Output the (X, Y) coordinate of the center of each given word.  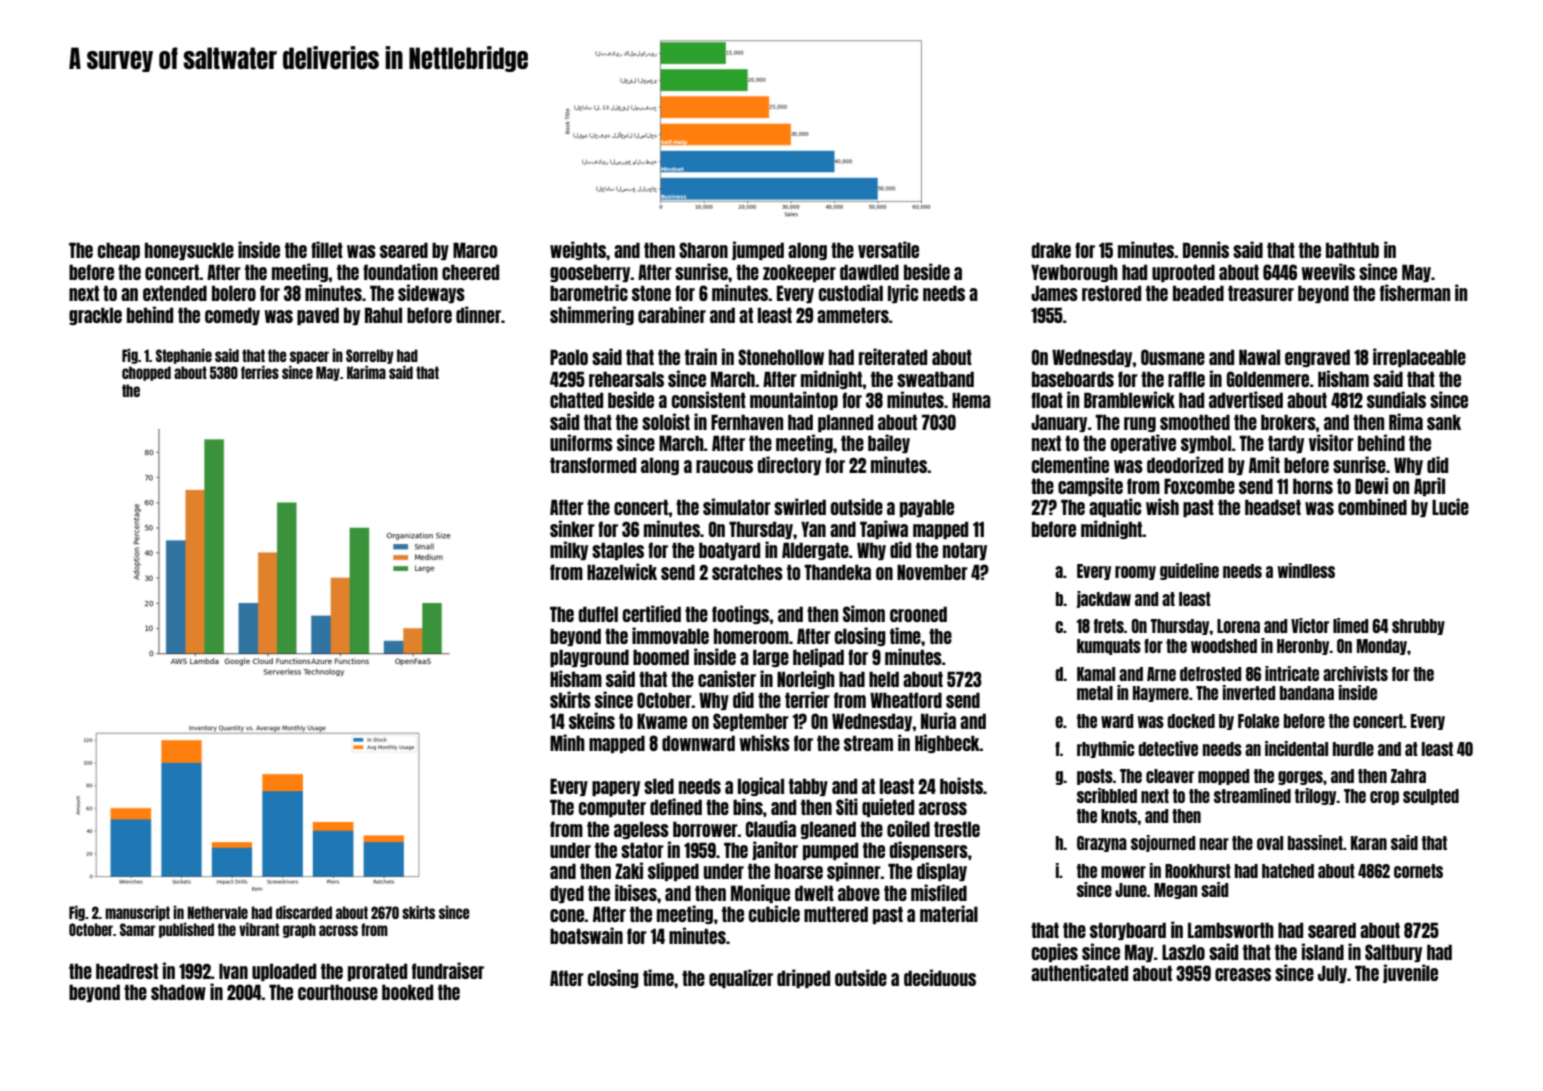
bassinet (1315, 842)
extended (175, 293)
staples (618, 551)
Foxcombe (1199, 486)
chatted (576, 400)
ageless (641, 830)
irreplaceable (1419, 357)
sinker (572, 528)
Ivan (233, 971)
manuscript (137, 913)
